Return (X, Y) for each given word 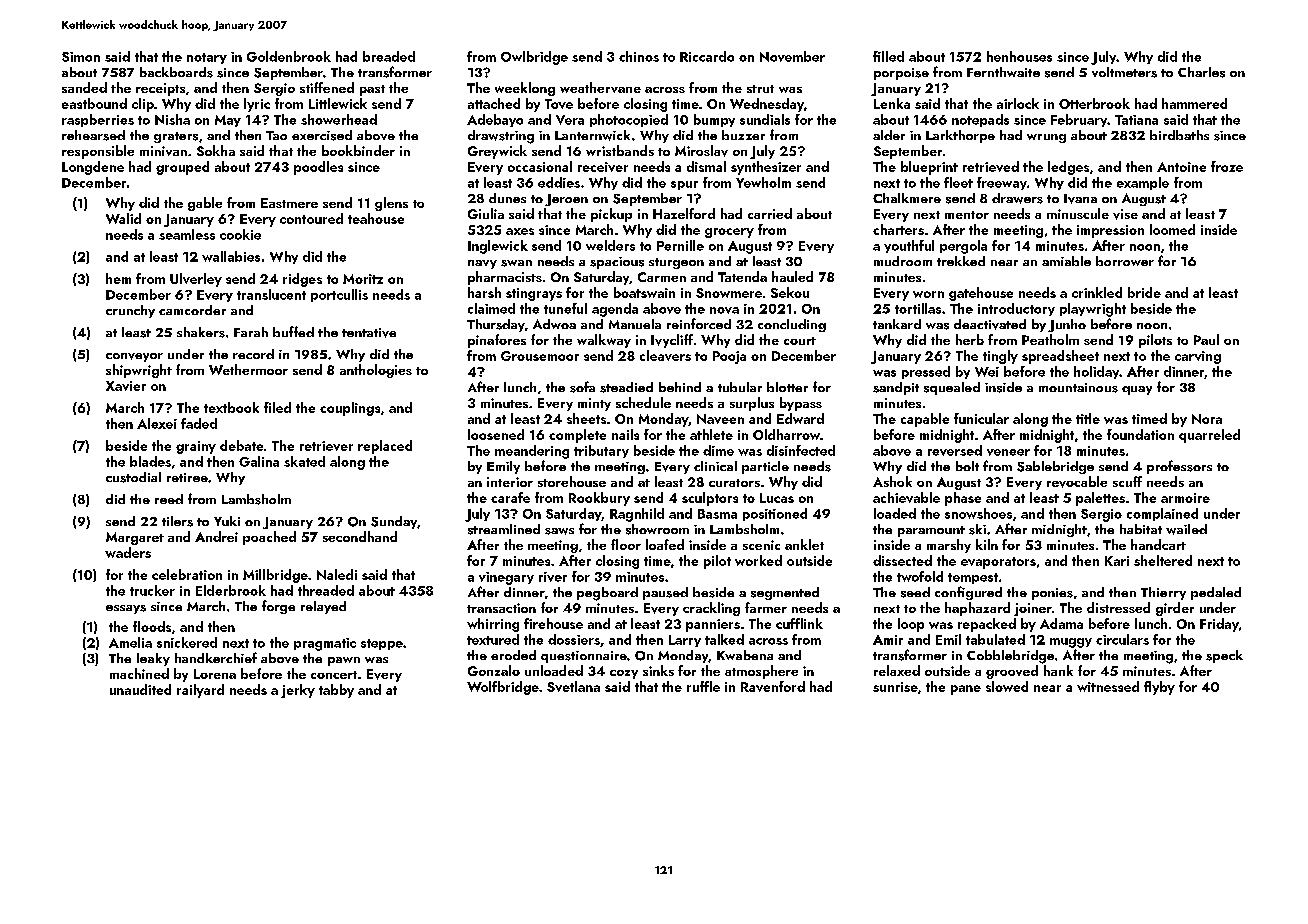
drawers (1017, 198)
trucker (152, 590)
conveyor (134, 357)
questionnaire (584, 657)
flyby (1159, 688)
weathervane (600, 87)
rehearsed (93, 135)
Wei (987, 372)
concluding (792, 325)
